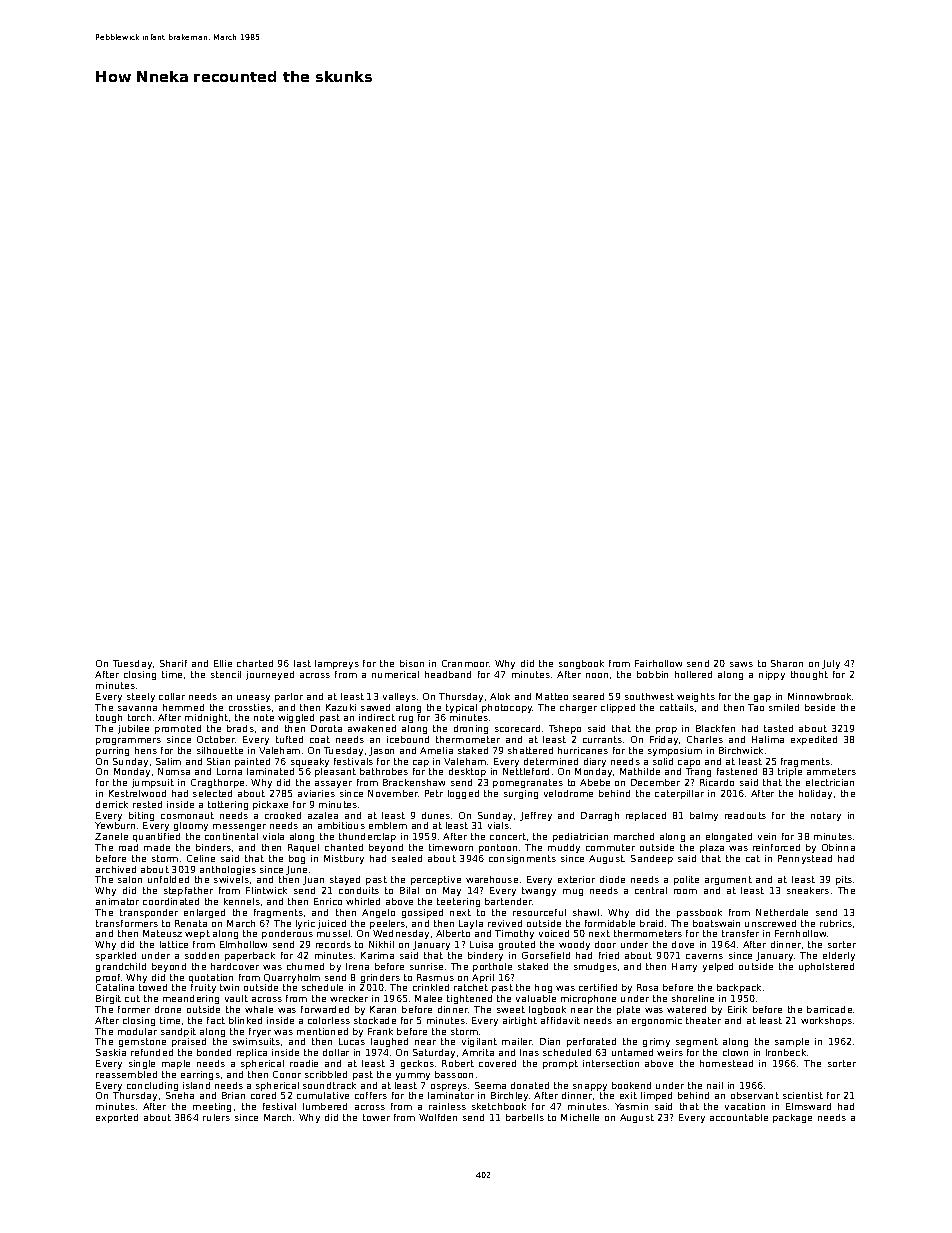 The height and width of the image is (1233, 952). What do you see at coordinates (117, 1118) in the image?
I see `exported` at bounding box center [117, 1118].
